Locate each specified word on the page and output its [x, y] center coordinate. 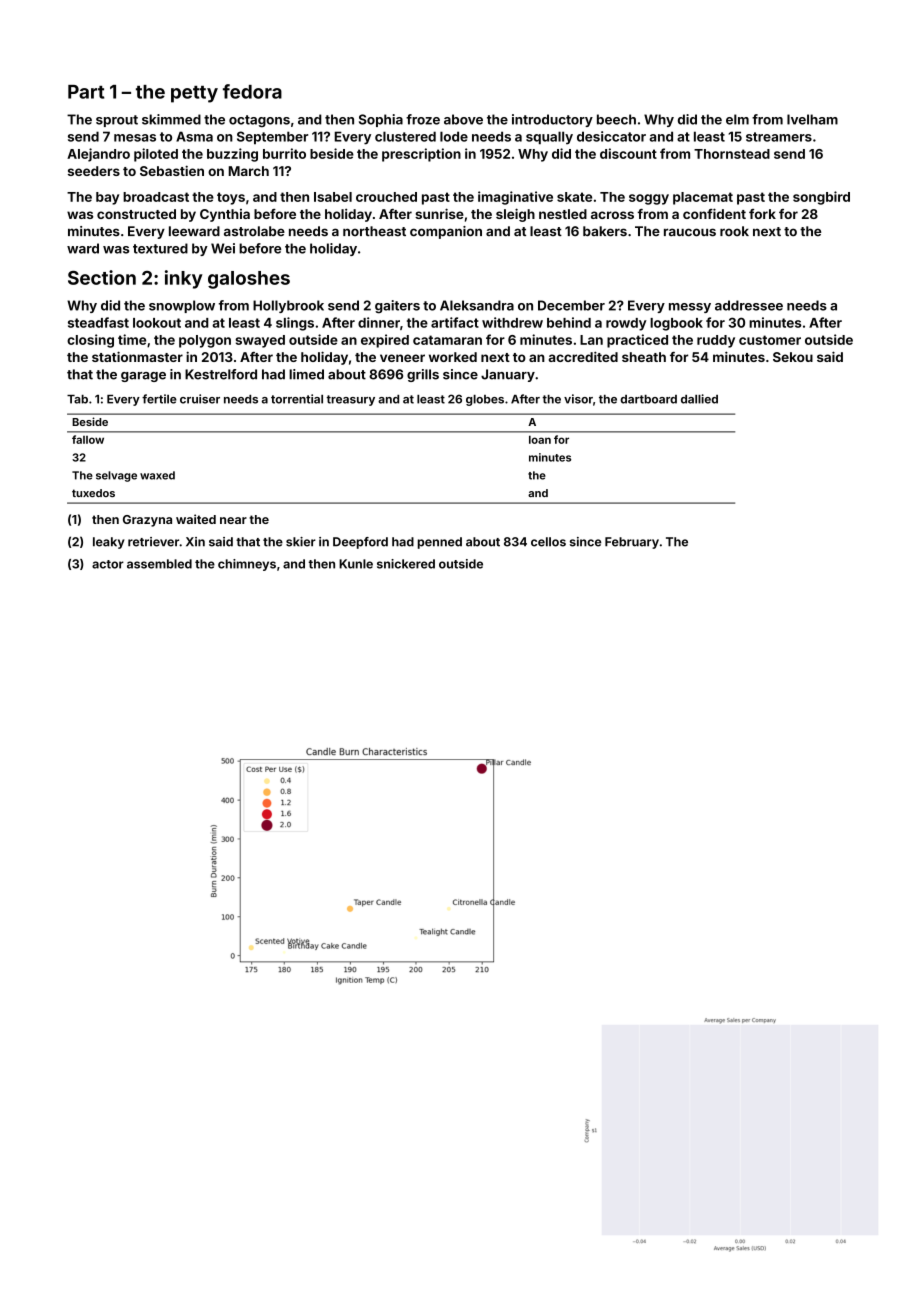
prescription [421, 155]
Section [102, 277]
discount [628, 153]
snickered [406, 564]
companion [446, 232]
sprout [117, 121]
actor [108, 564]
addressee [749, 305]
